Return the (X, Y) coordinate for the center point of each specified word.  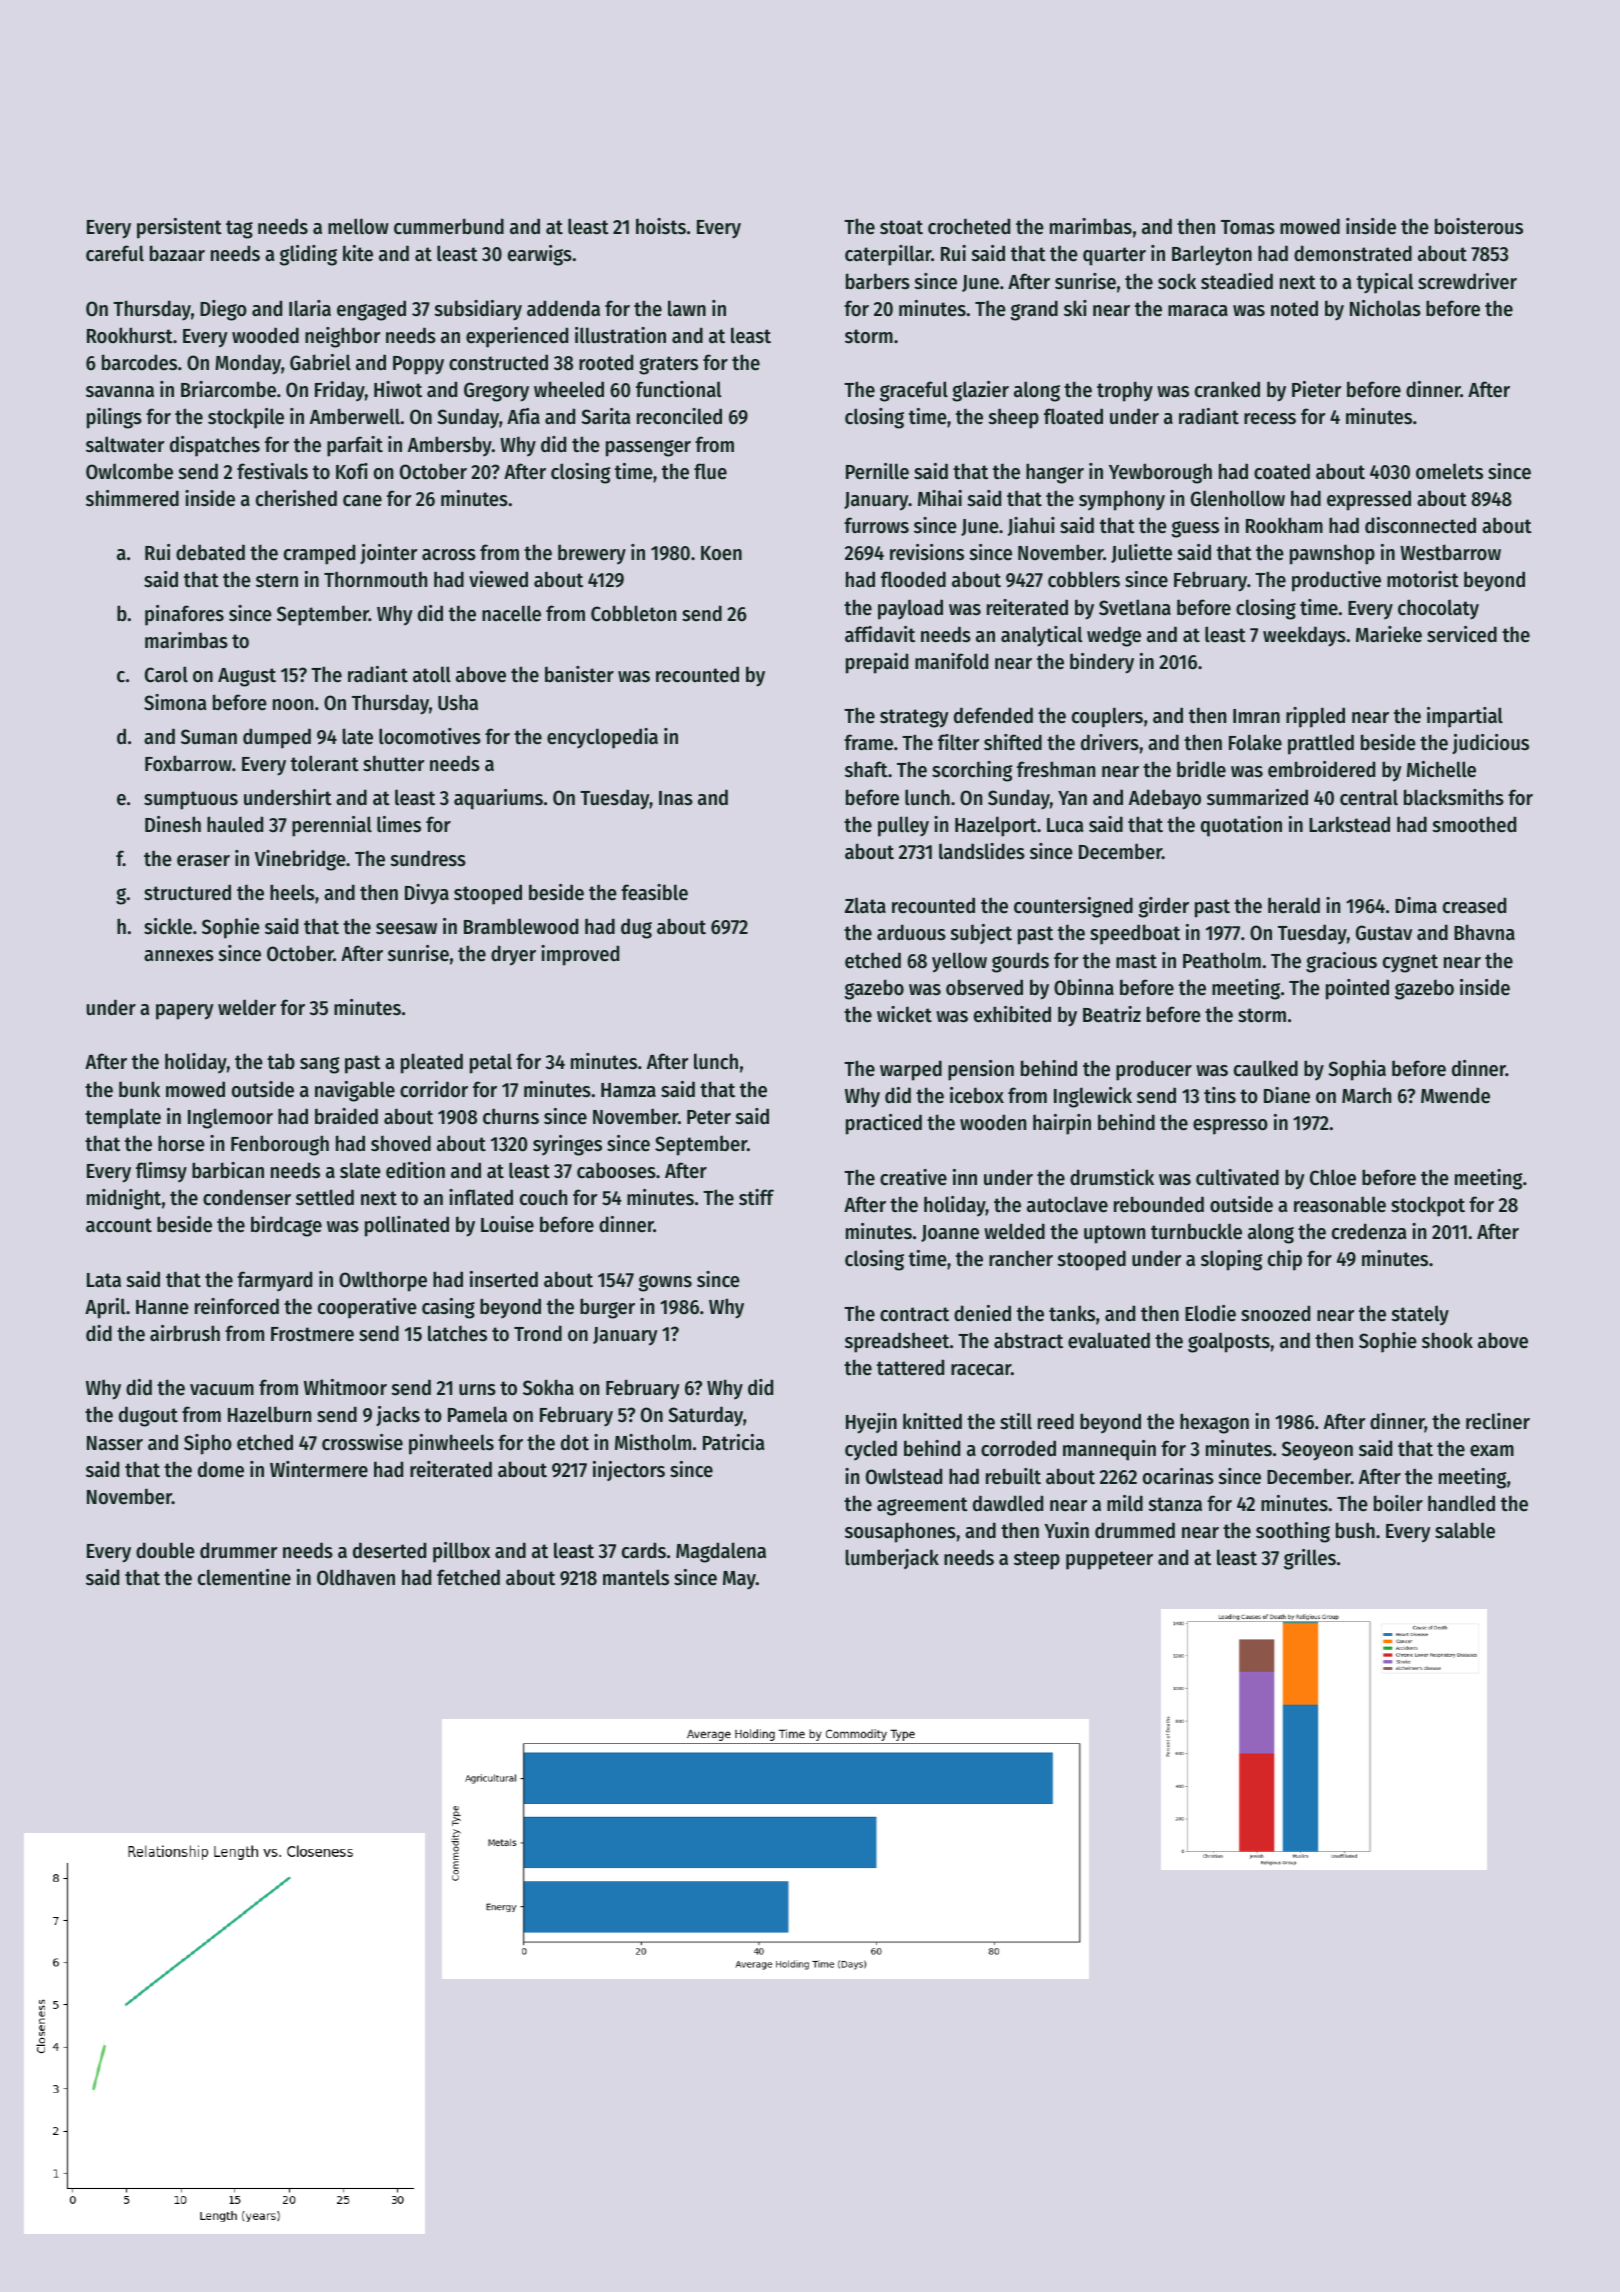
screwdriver (1467, 281)
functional (678, 389)
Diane (1287, 1095)
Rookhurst (130, 335)
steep (1037, 1560)
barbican (228, 1170)
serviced (1462, 634)
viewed (498, 579)
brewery (592, 554)
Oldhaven (356, 1577)
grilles (1310, 1559)
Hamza (628, 1090)
